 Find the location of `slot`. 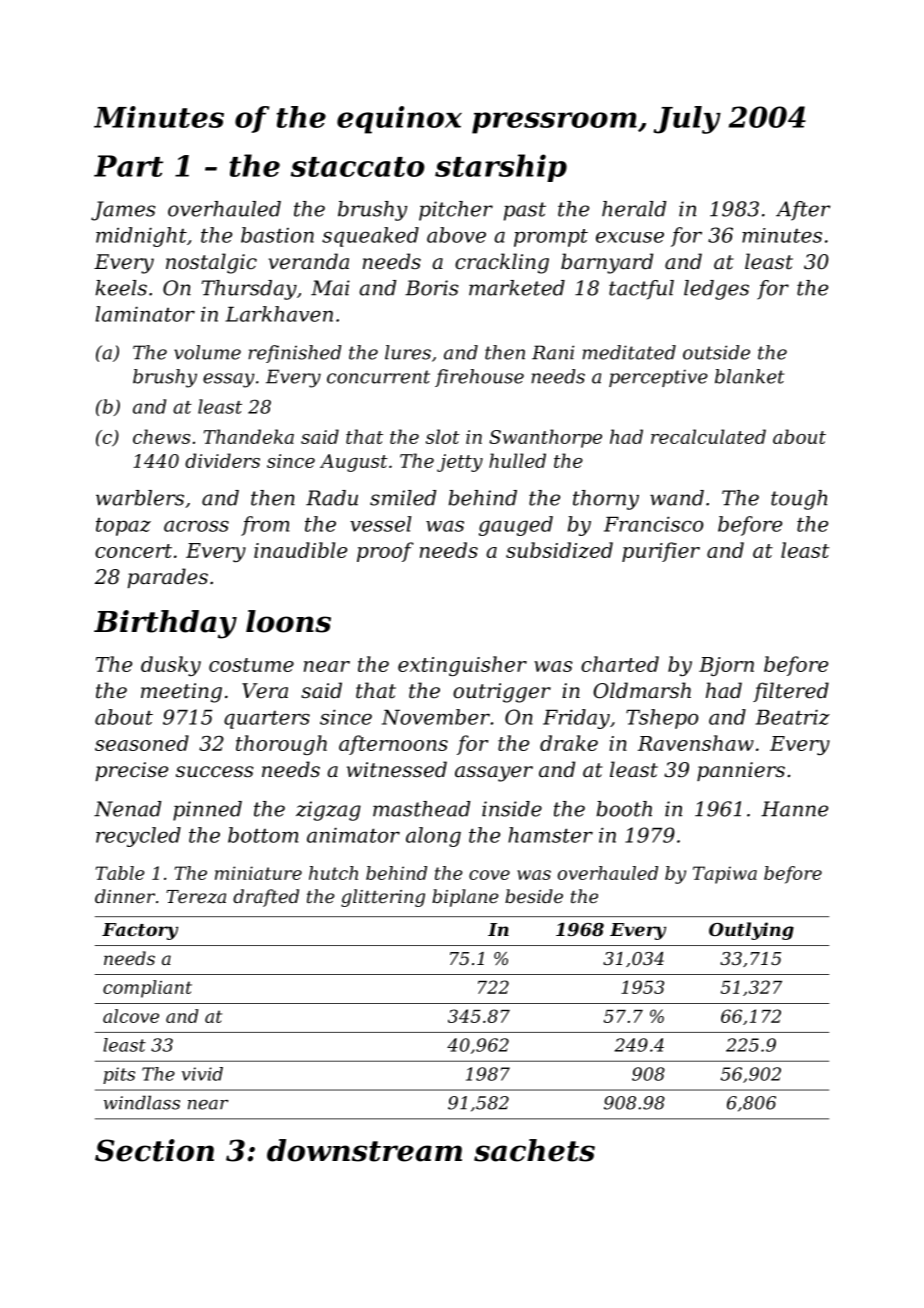

slot is located at coordinates (443, 436).
